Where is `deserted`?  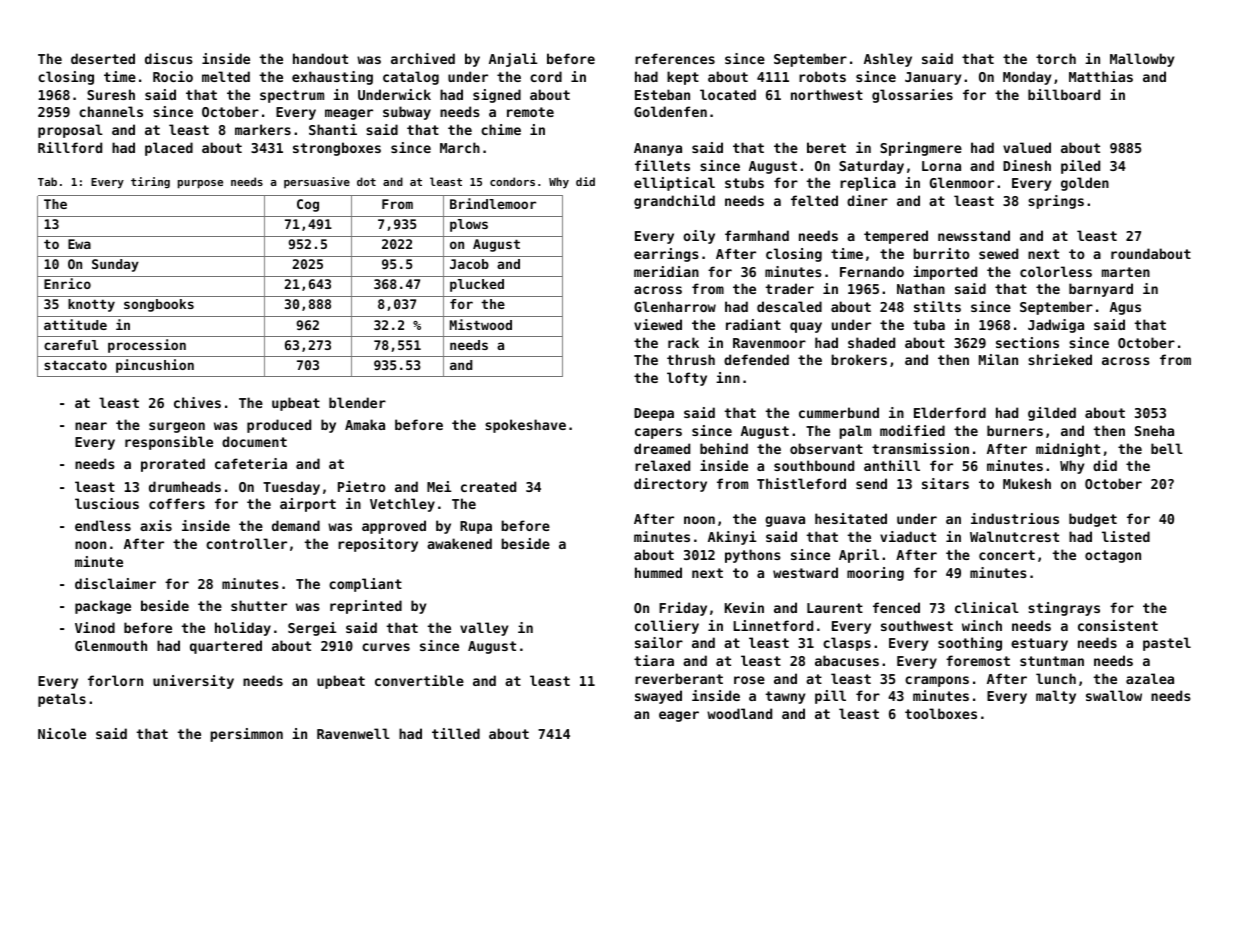 deserted is located at coordinates (103, 58).
